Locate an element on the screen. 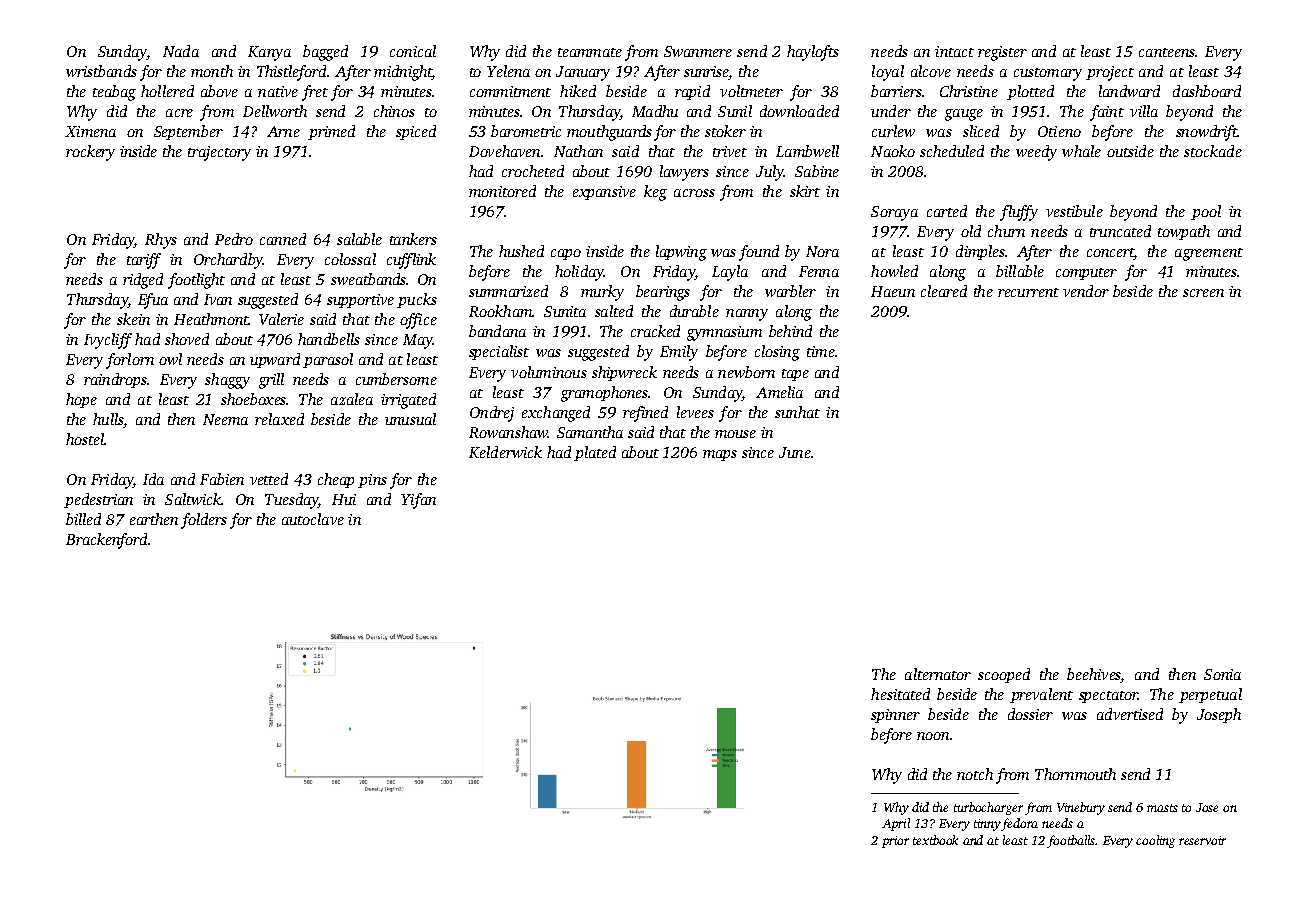  autoclave is located at coordinates (313, 519).
